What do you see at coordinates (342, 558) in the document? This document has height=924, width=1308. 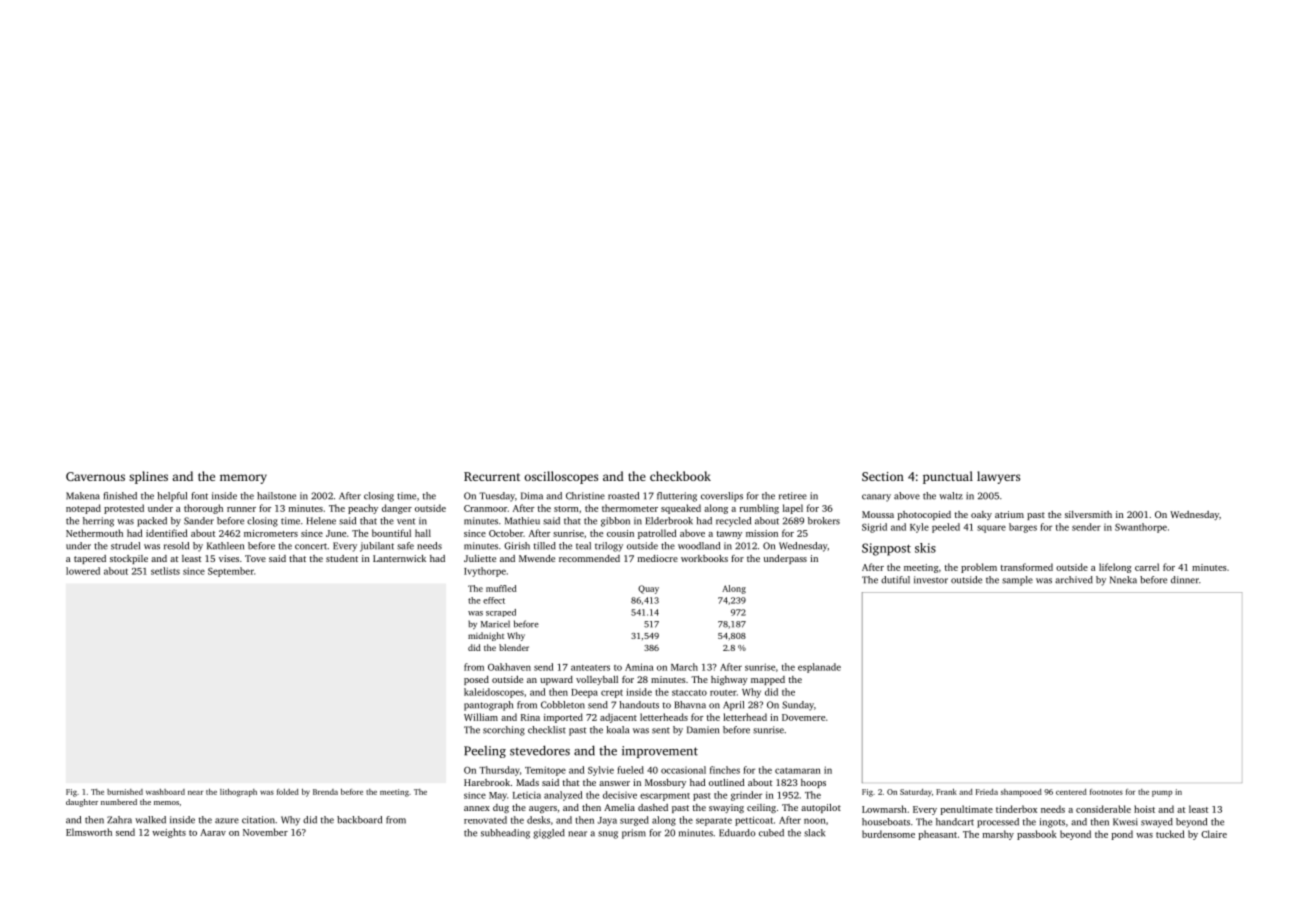 I see `student` at bounding box center [342, 558].
